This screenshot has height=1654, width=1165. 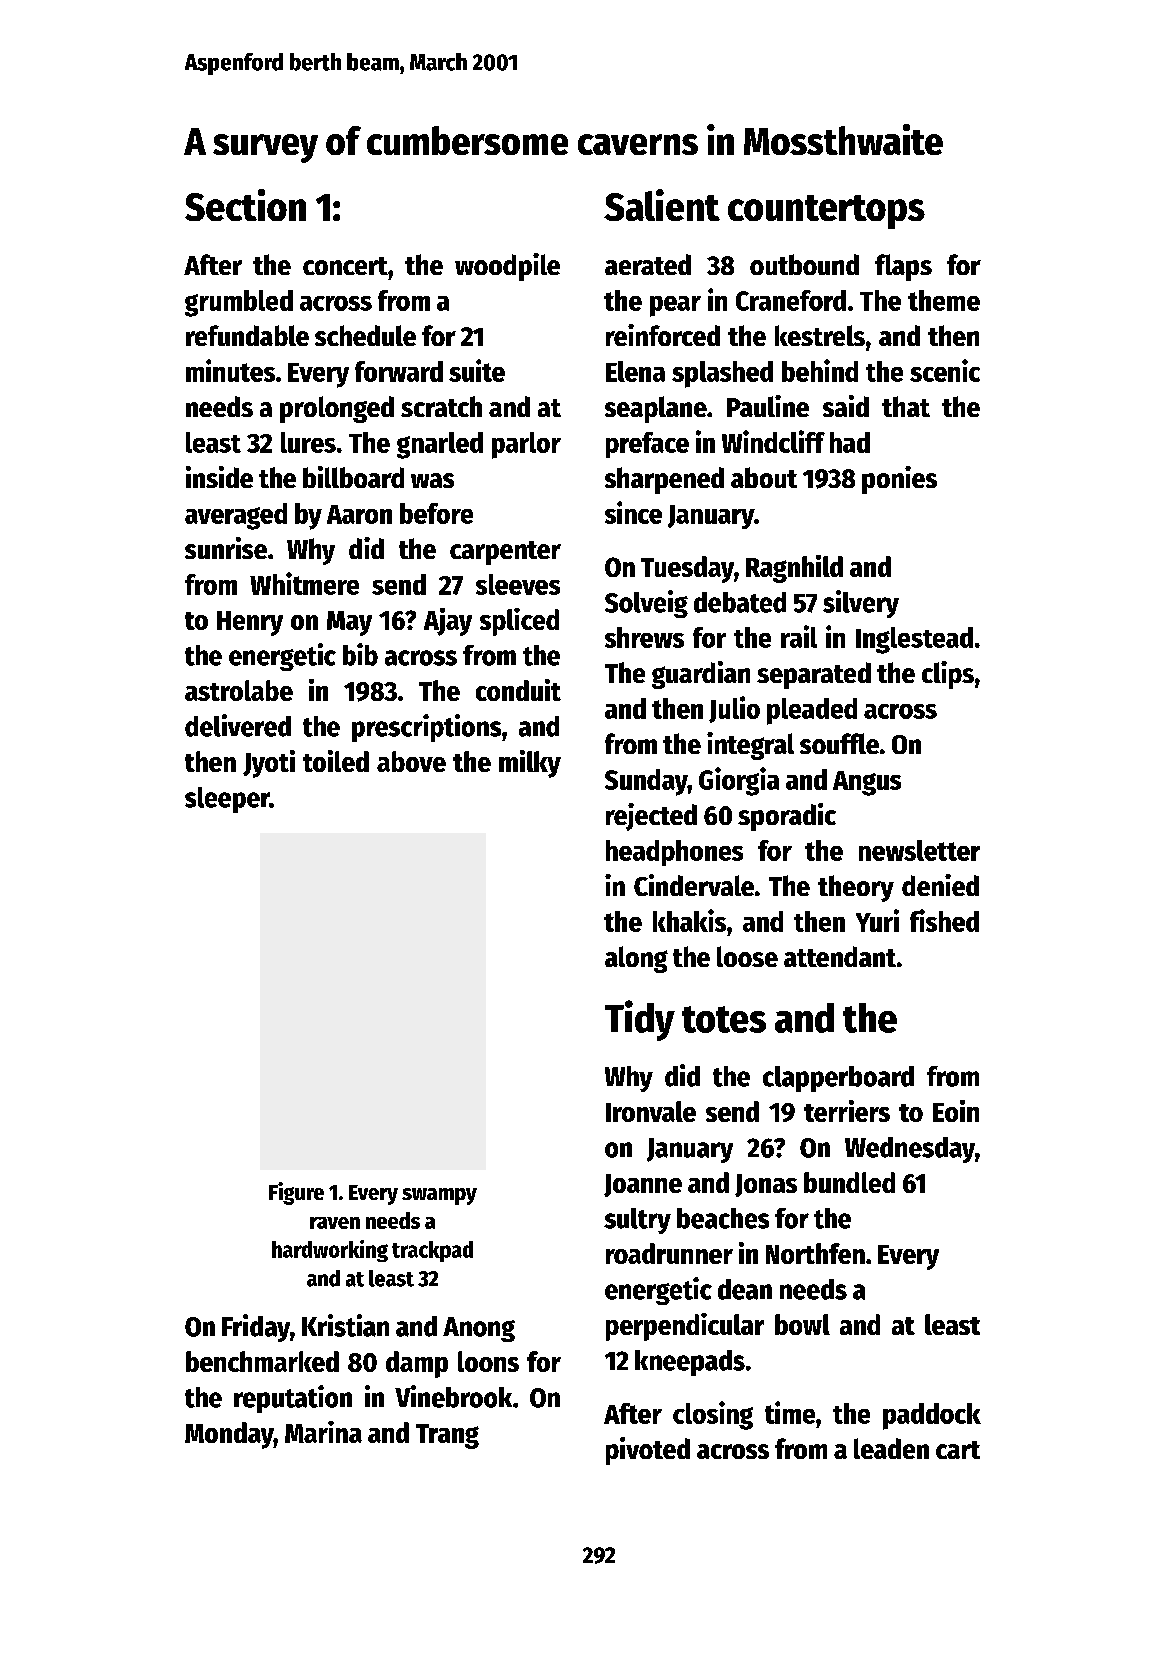 I want to click on Salient, so click(x=662, y=205).
